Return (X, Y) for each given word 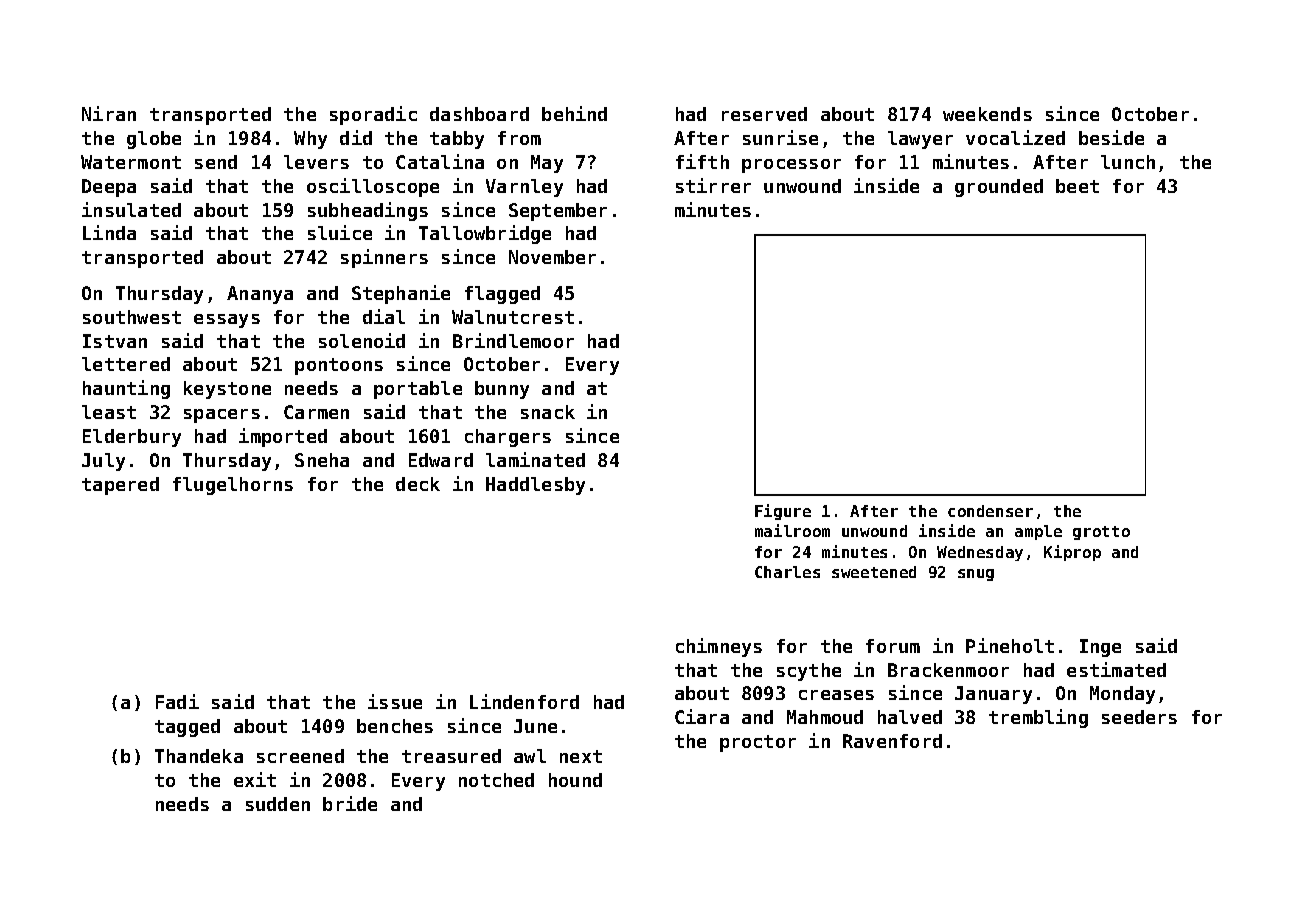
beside (1111, 137)
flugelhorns (233, 486)
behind (574, 113)
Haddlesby (535, 486)
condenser (990, 511)
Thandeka (199, 756)
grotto (1101, 533)
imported (283, 437)
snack (548, 412)
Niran (109, 113)
